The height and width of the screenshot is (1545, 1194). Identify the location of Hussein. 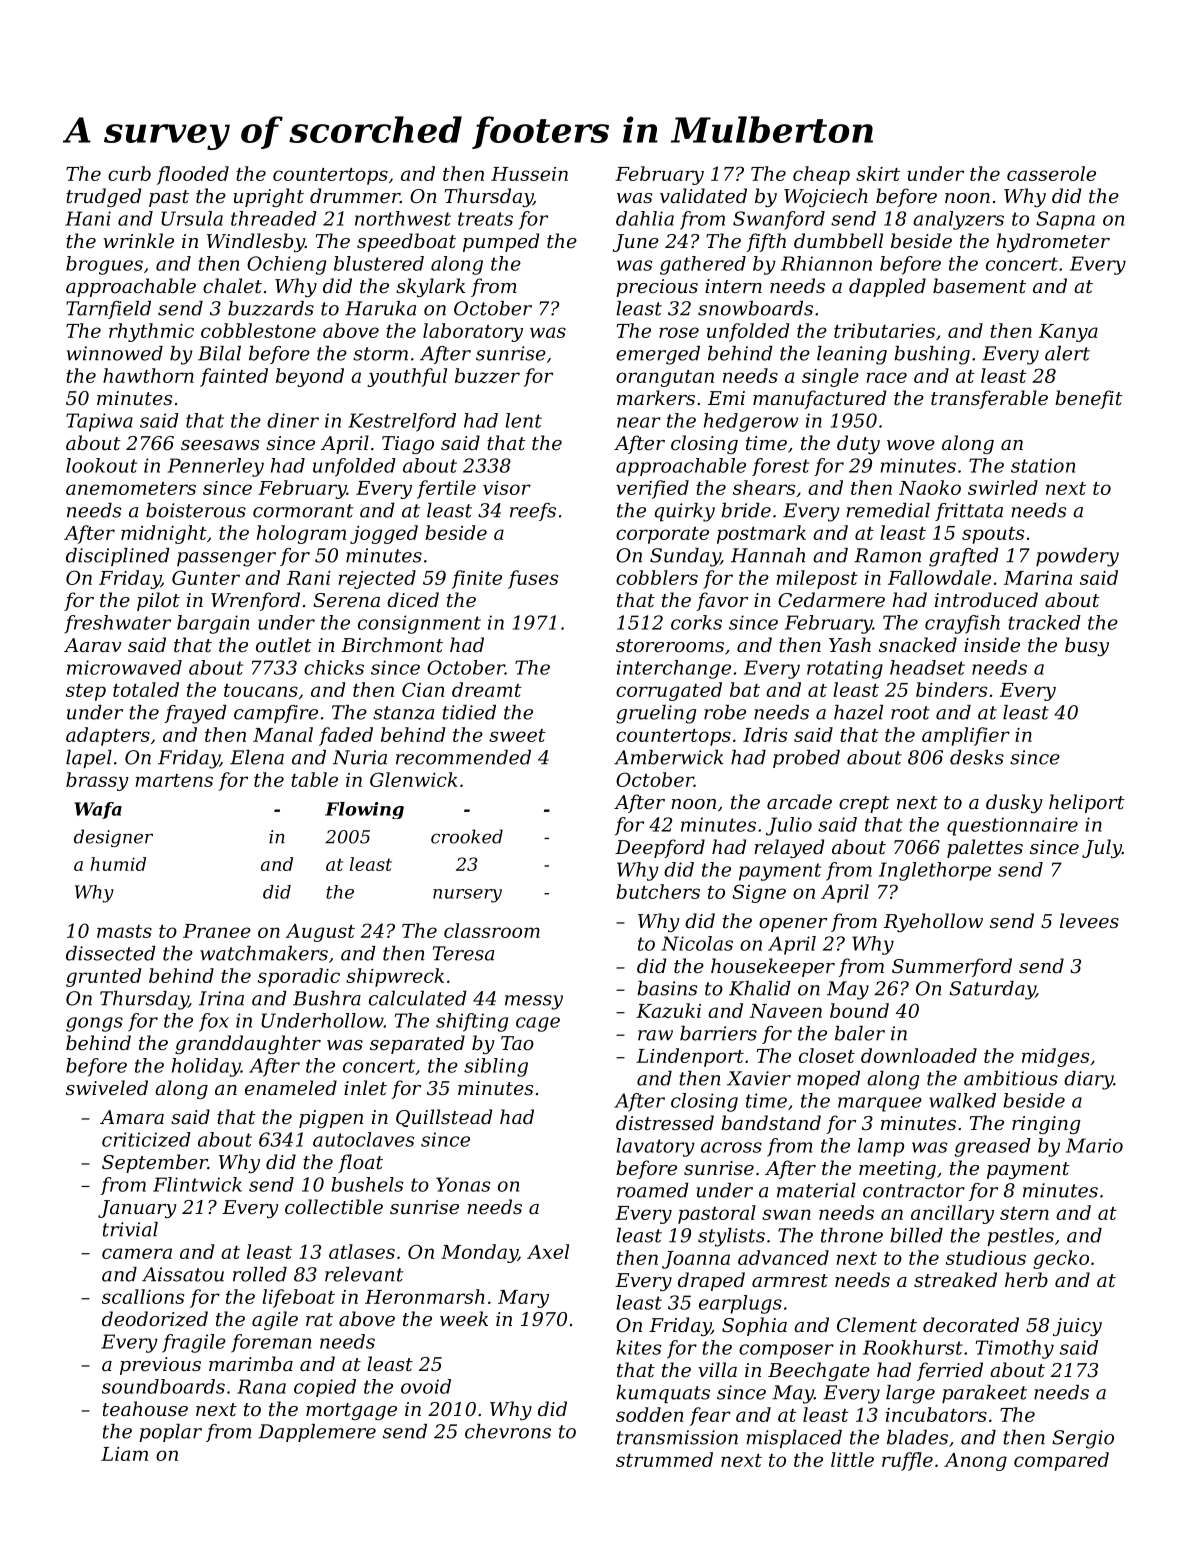
(529, 174).
